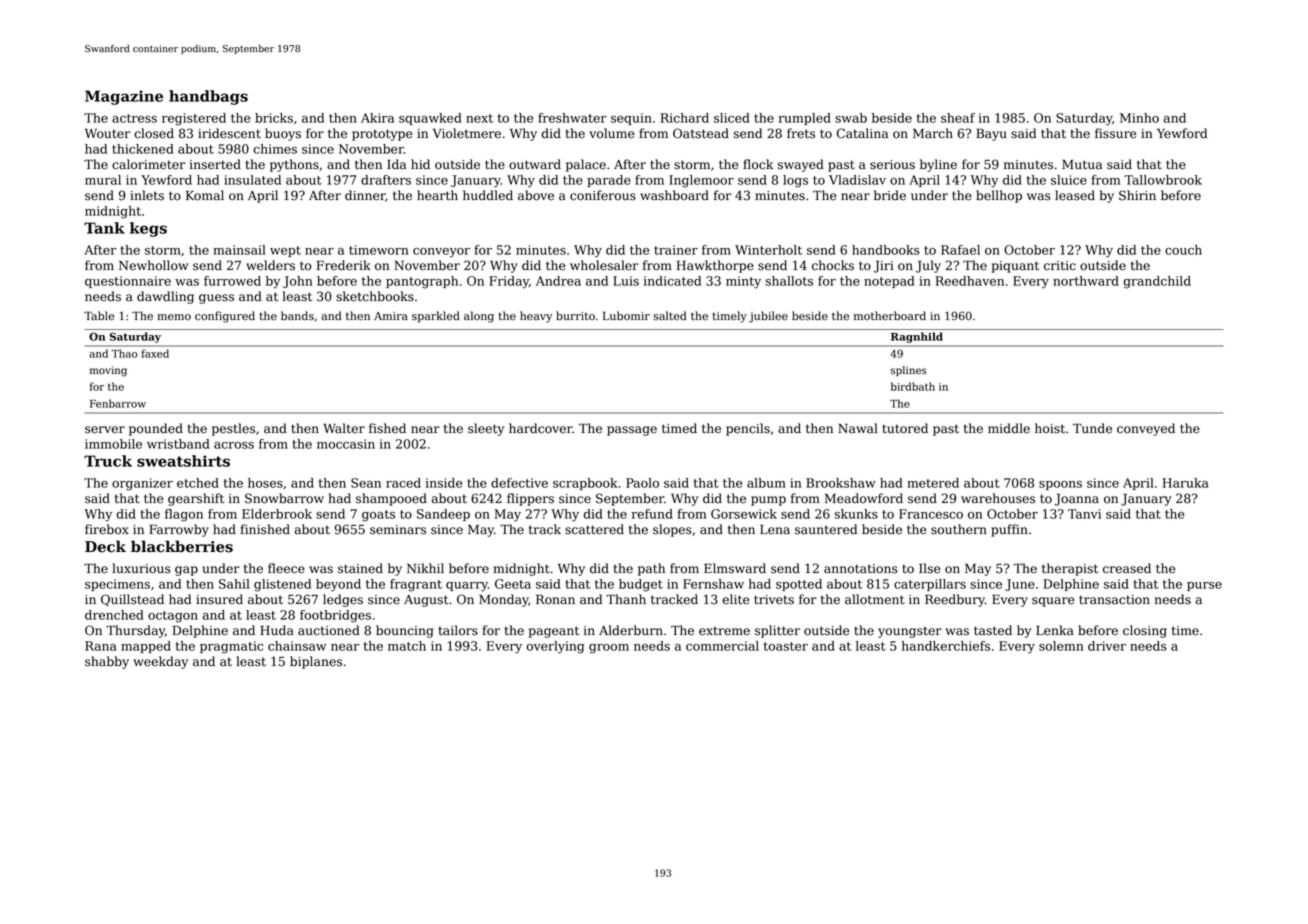 Image resolution: width=1308 pixels, height=924 pixels. Describe the element at coordinates (999, 196) in the screenshot. I see `bellhop` at that location.
